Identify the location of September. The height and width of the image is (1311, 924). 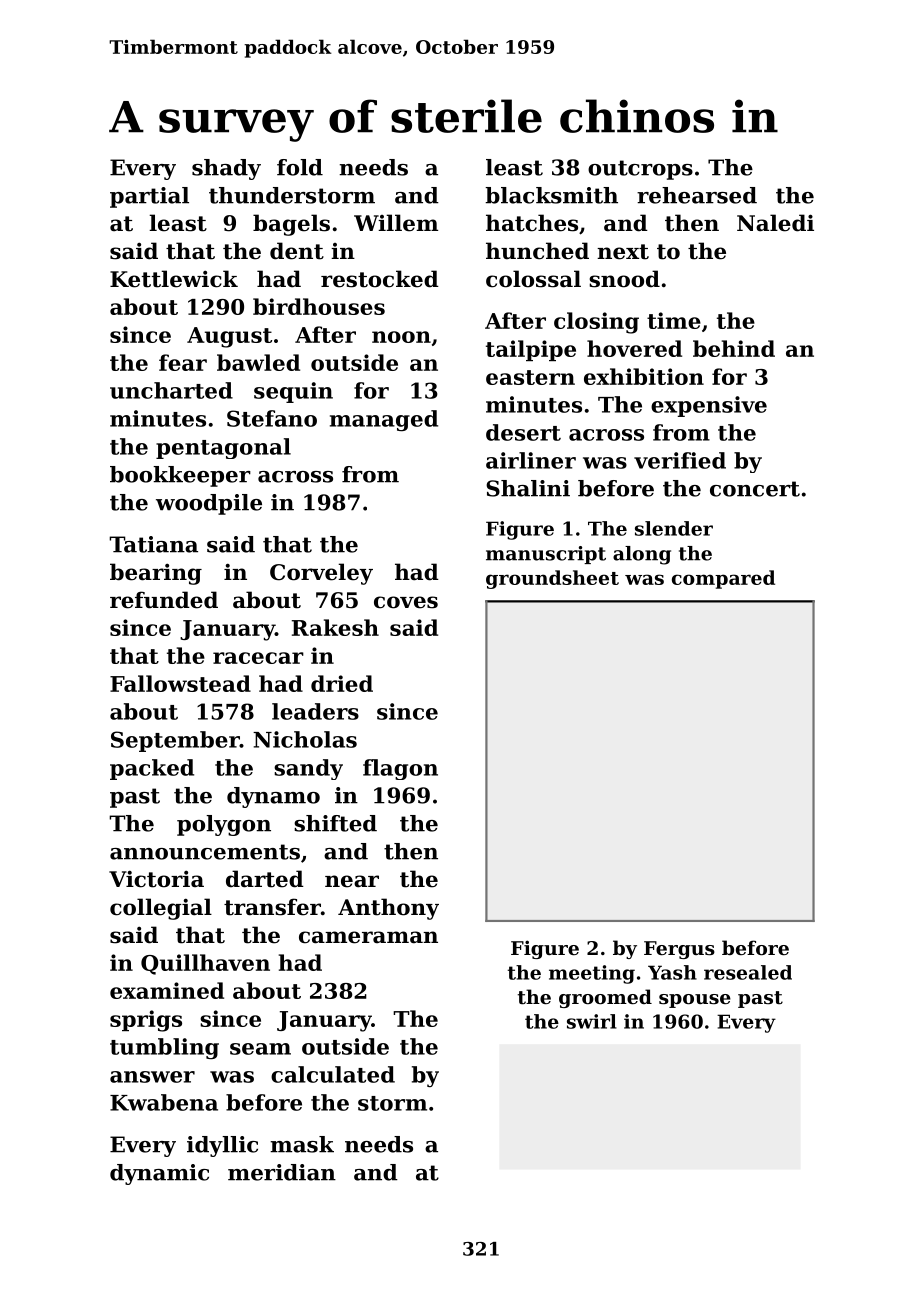
(175, 741).
